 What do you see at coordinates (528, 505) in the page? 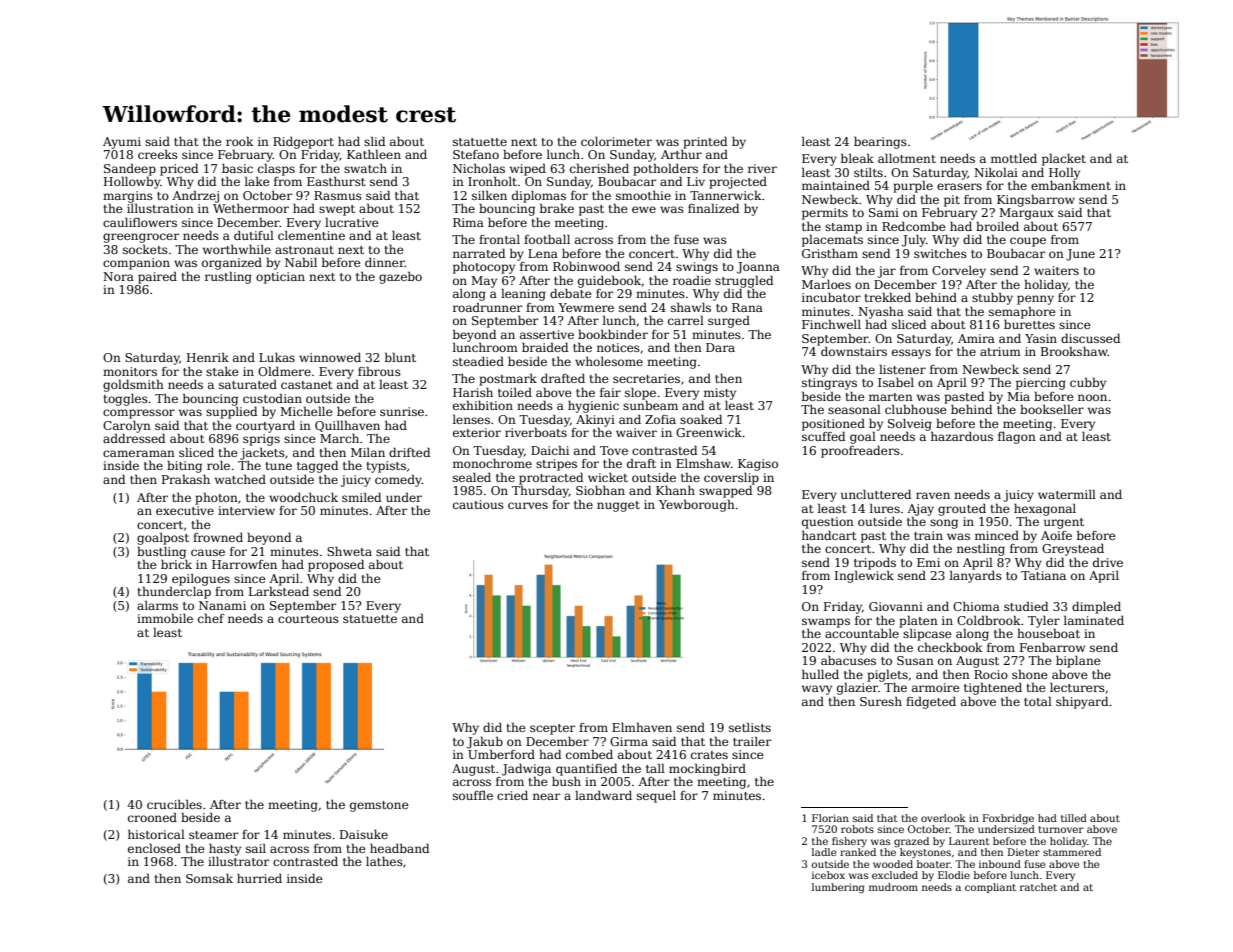
I see `curves` at bounding box center [528, 505].
